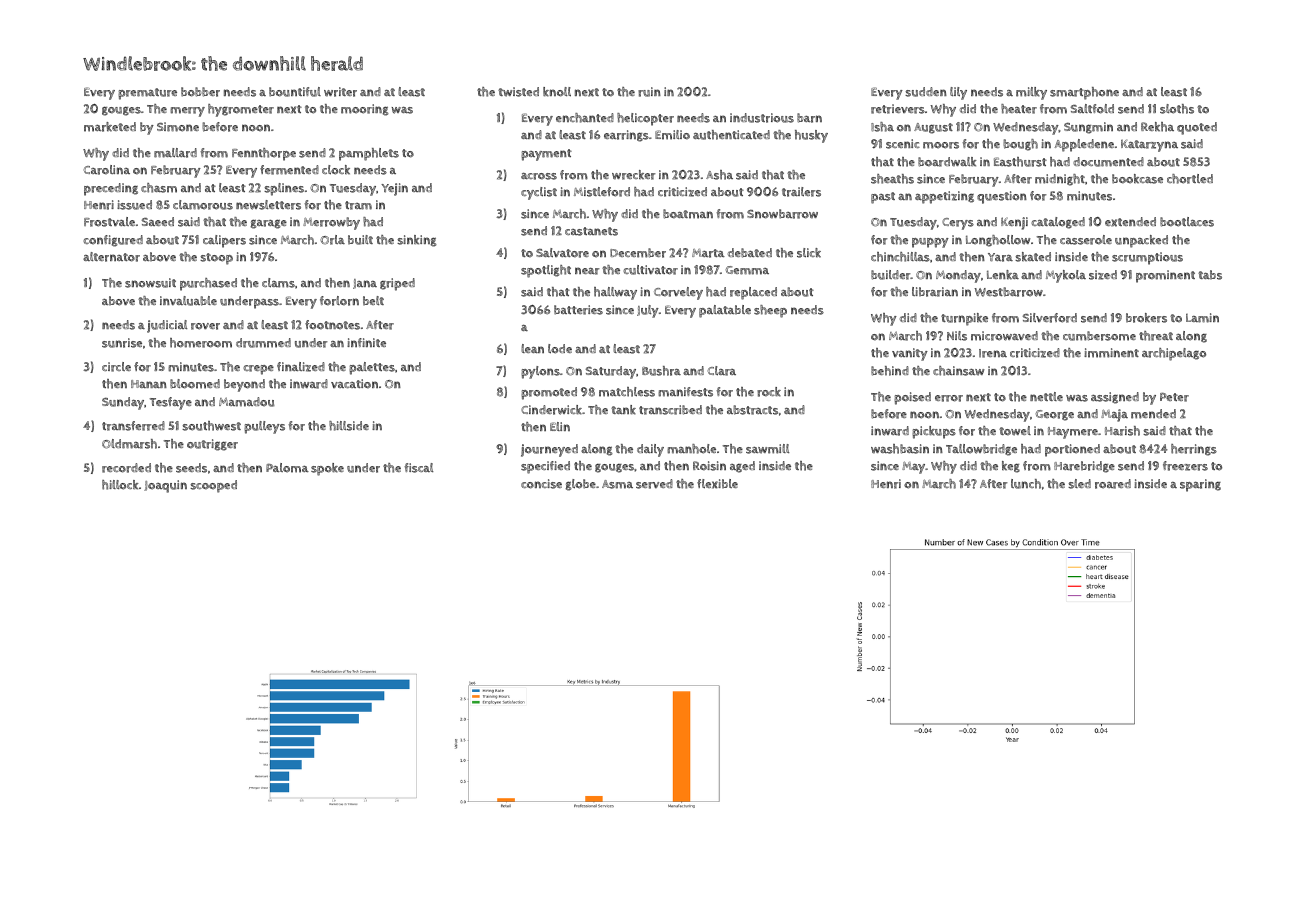 Image resolution: width=1308 pixels, height=924 pixels. I want to click on hillock, so click(120, 485).
